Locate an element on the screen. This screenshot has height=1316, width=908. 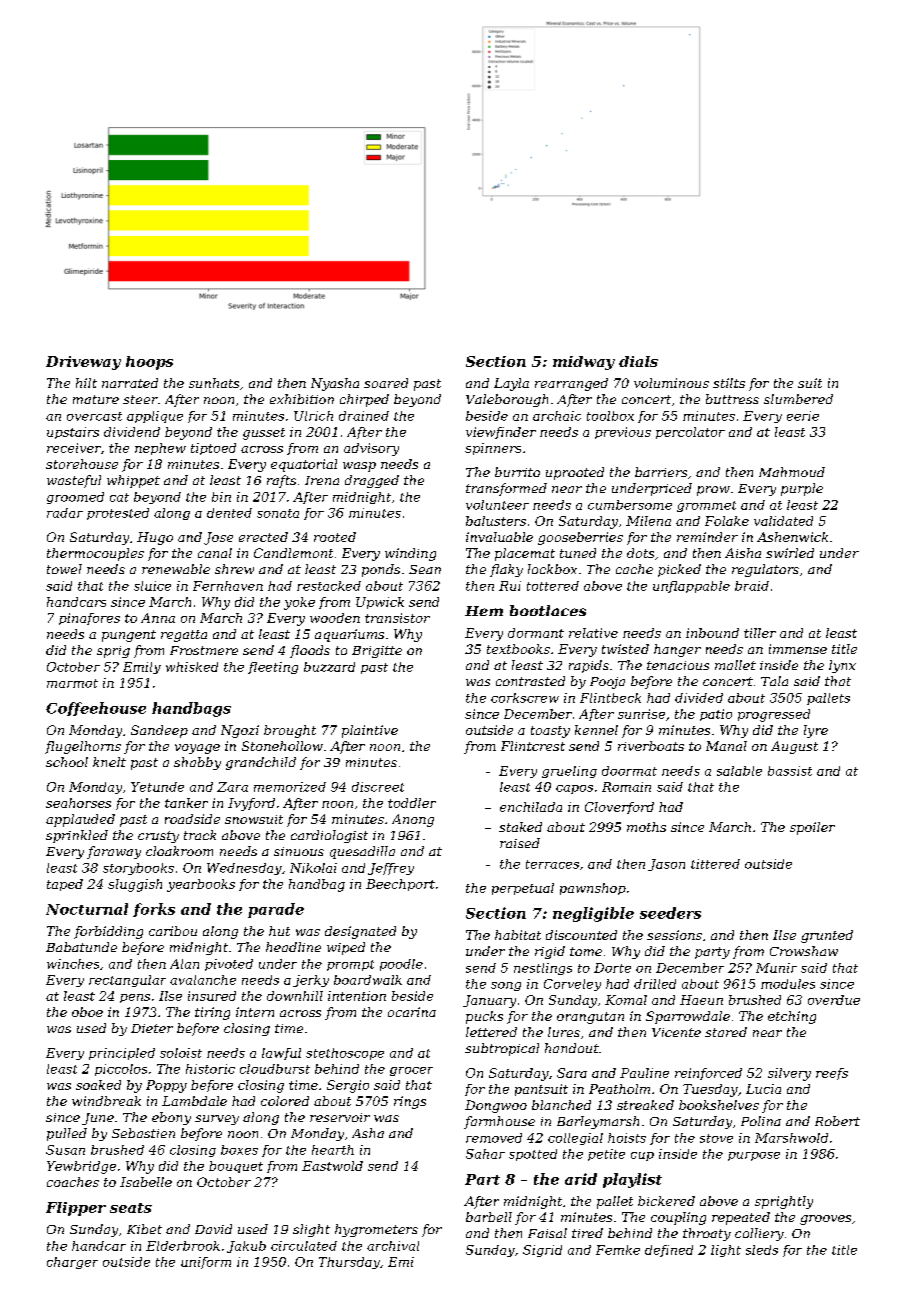
rings is located at coordinates (410, 1102).
